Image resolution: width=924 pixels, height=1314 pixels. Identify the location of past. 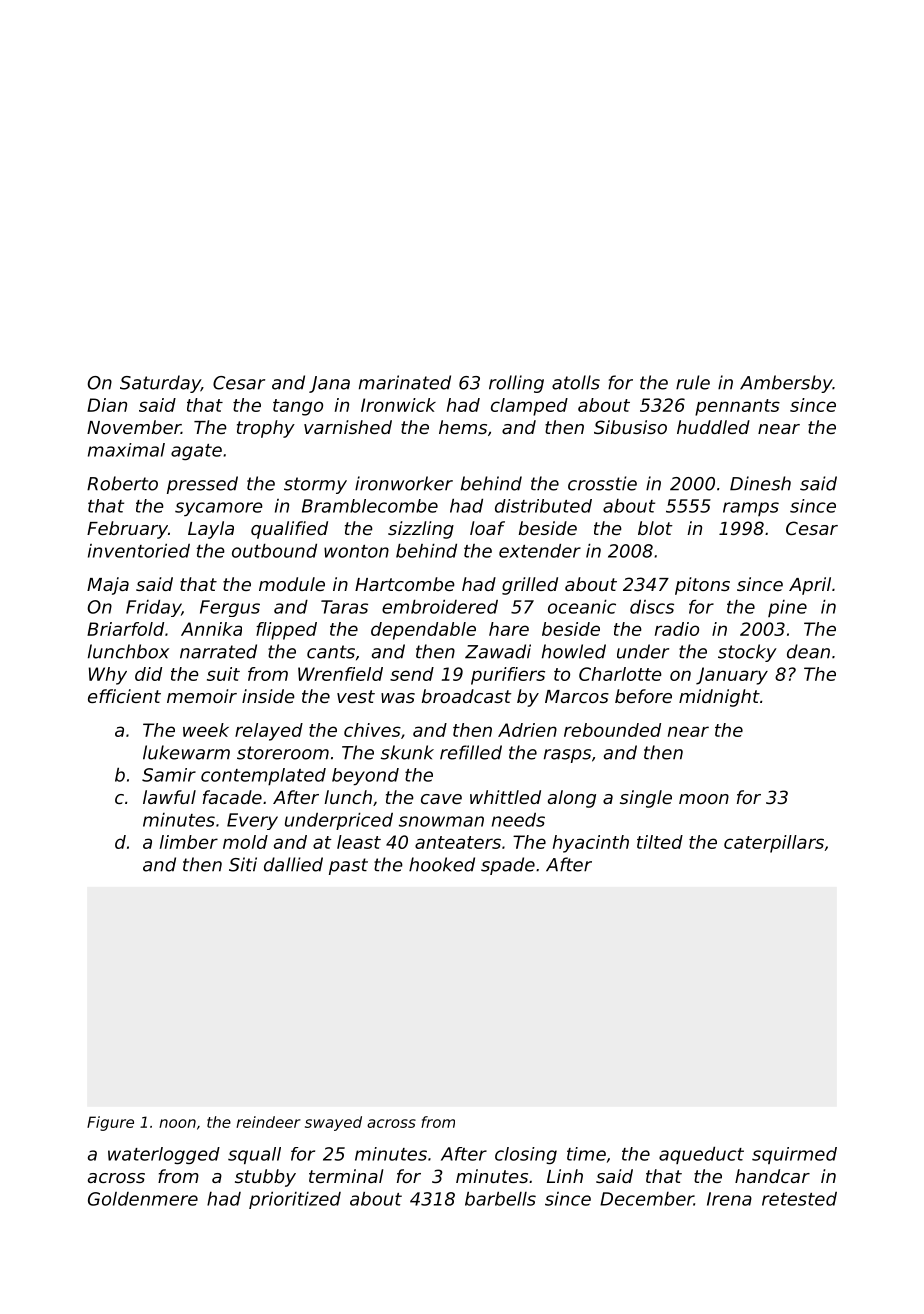
(348, 866).
